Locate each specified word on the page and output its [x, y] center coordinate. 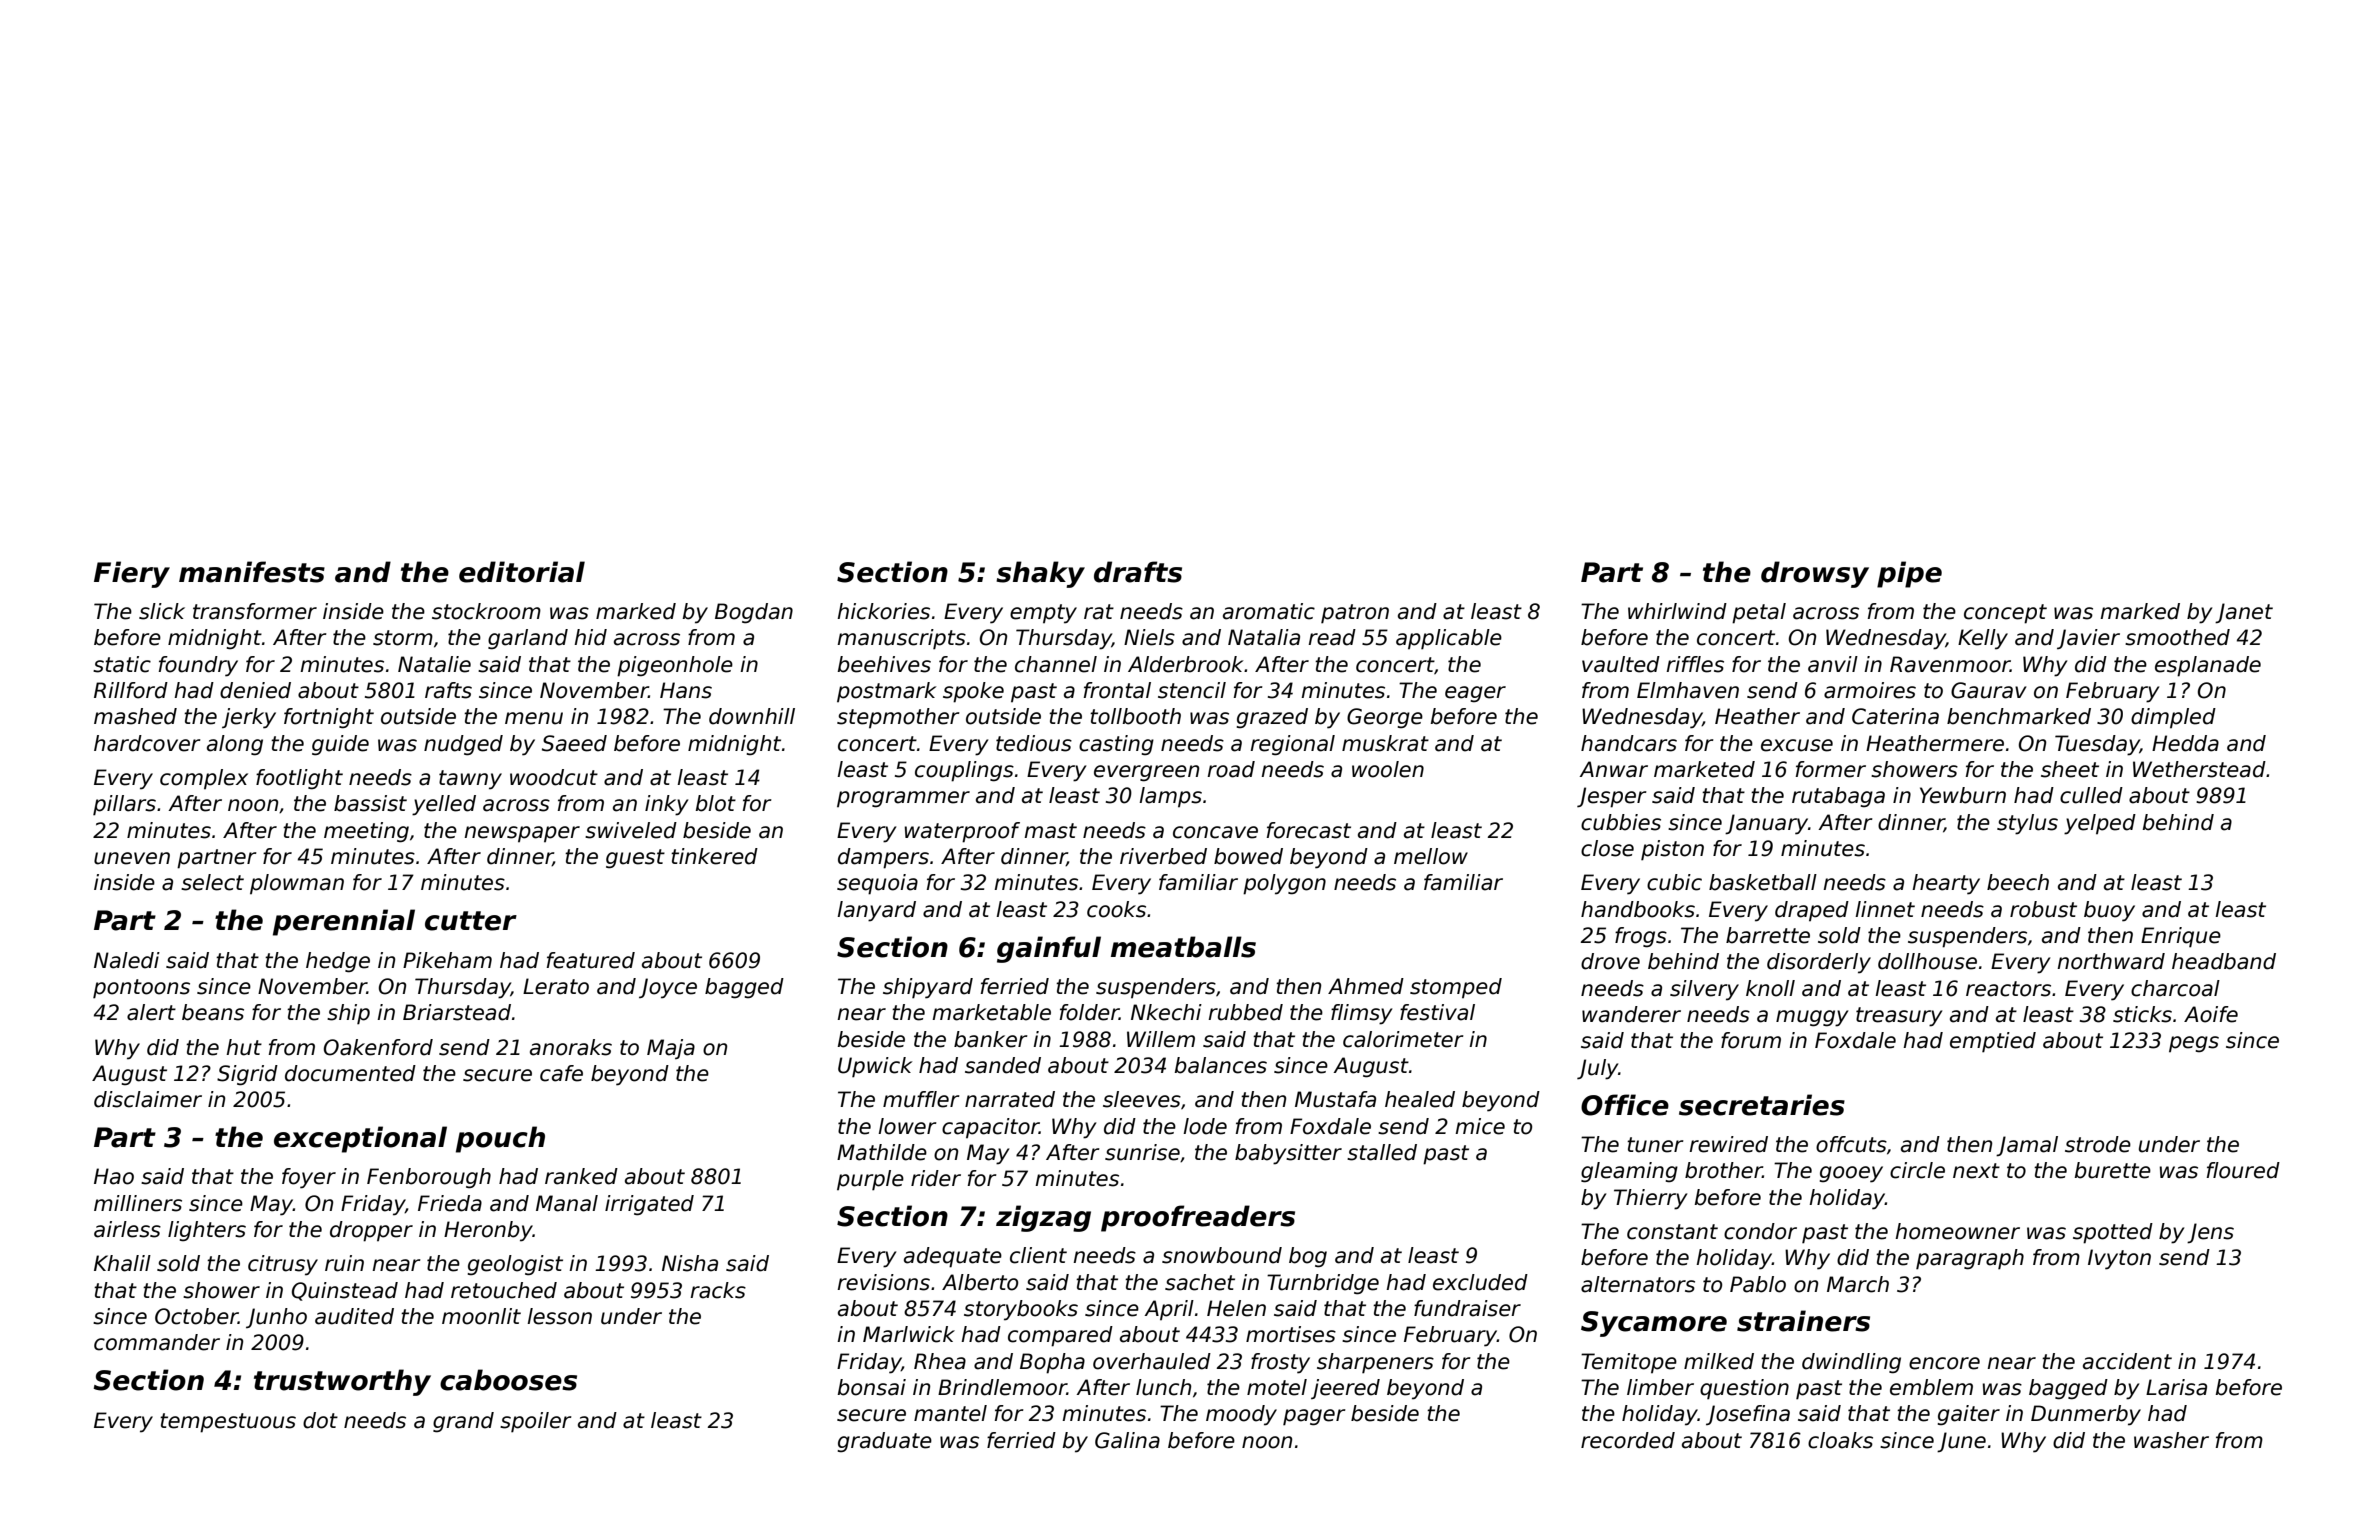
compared [1060, 1336]
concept [2005, 614]
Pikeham [447, 960]
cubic [1674, 882]
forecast [1309, 830]
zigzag [1043, 1218]
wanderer [1631, 1014]
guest [635, 859]
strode [2098, 1144]
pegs [2194, 1044]
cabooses [508, 1380]
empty [1043, 614]
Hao [114, 1176]
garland [528, 639]
